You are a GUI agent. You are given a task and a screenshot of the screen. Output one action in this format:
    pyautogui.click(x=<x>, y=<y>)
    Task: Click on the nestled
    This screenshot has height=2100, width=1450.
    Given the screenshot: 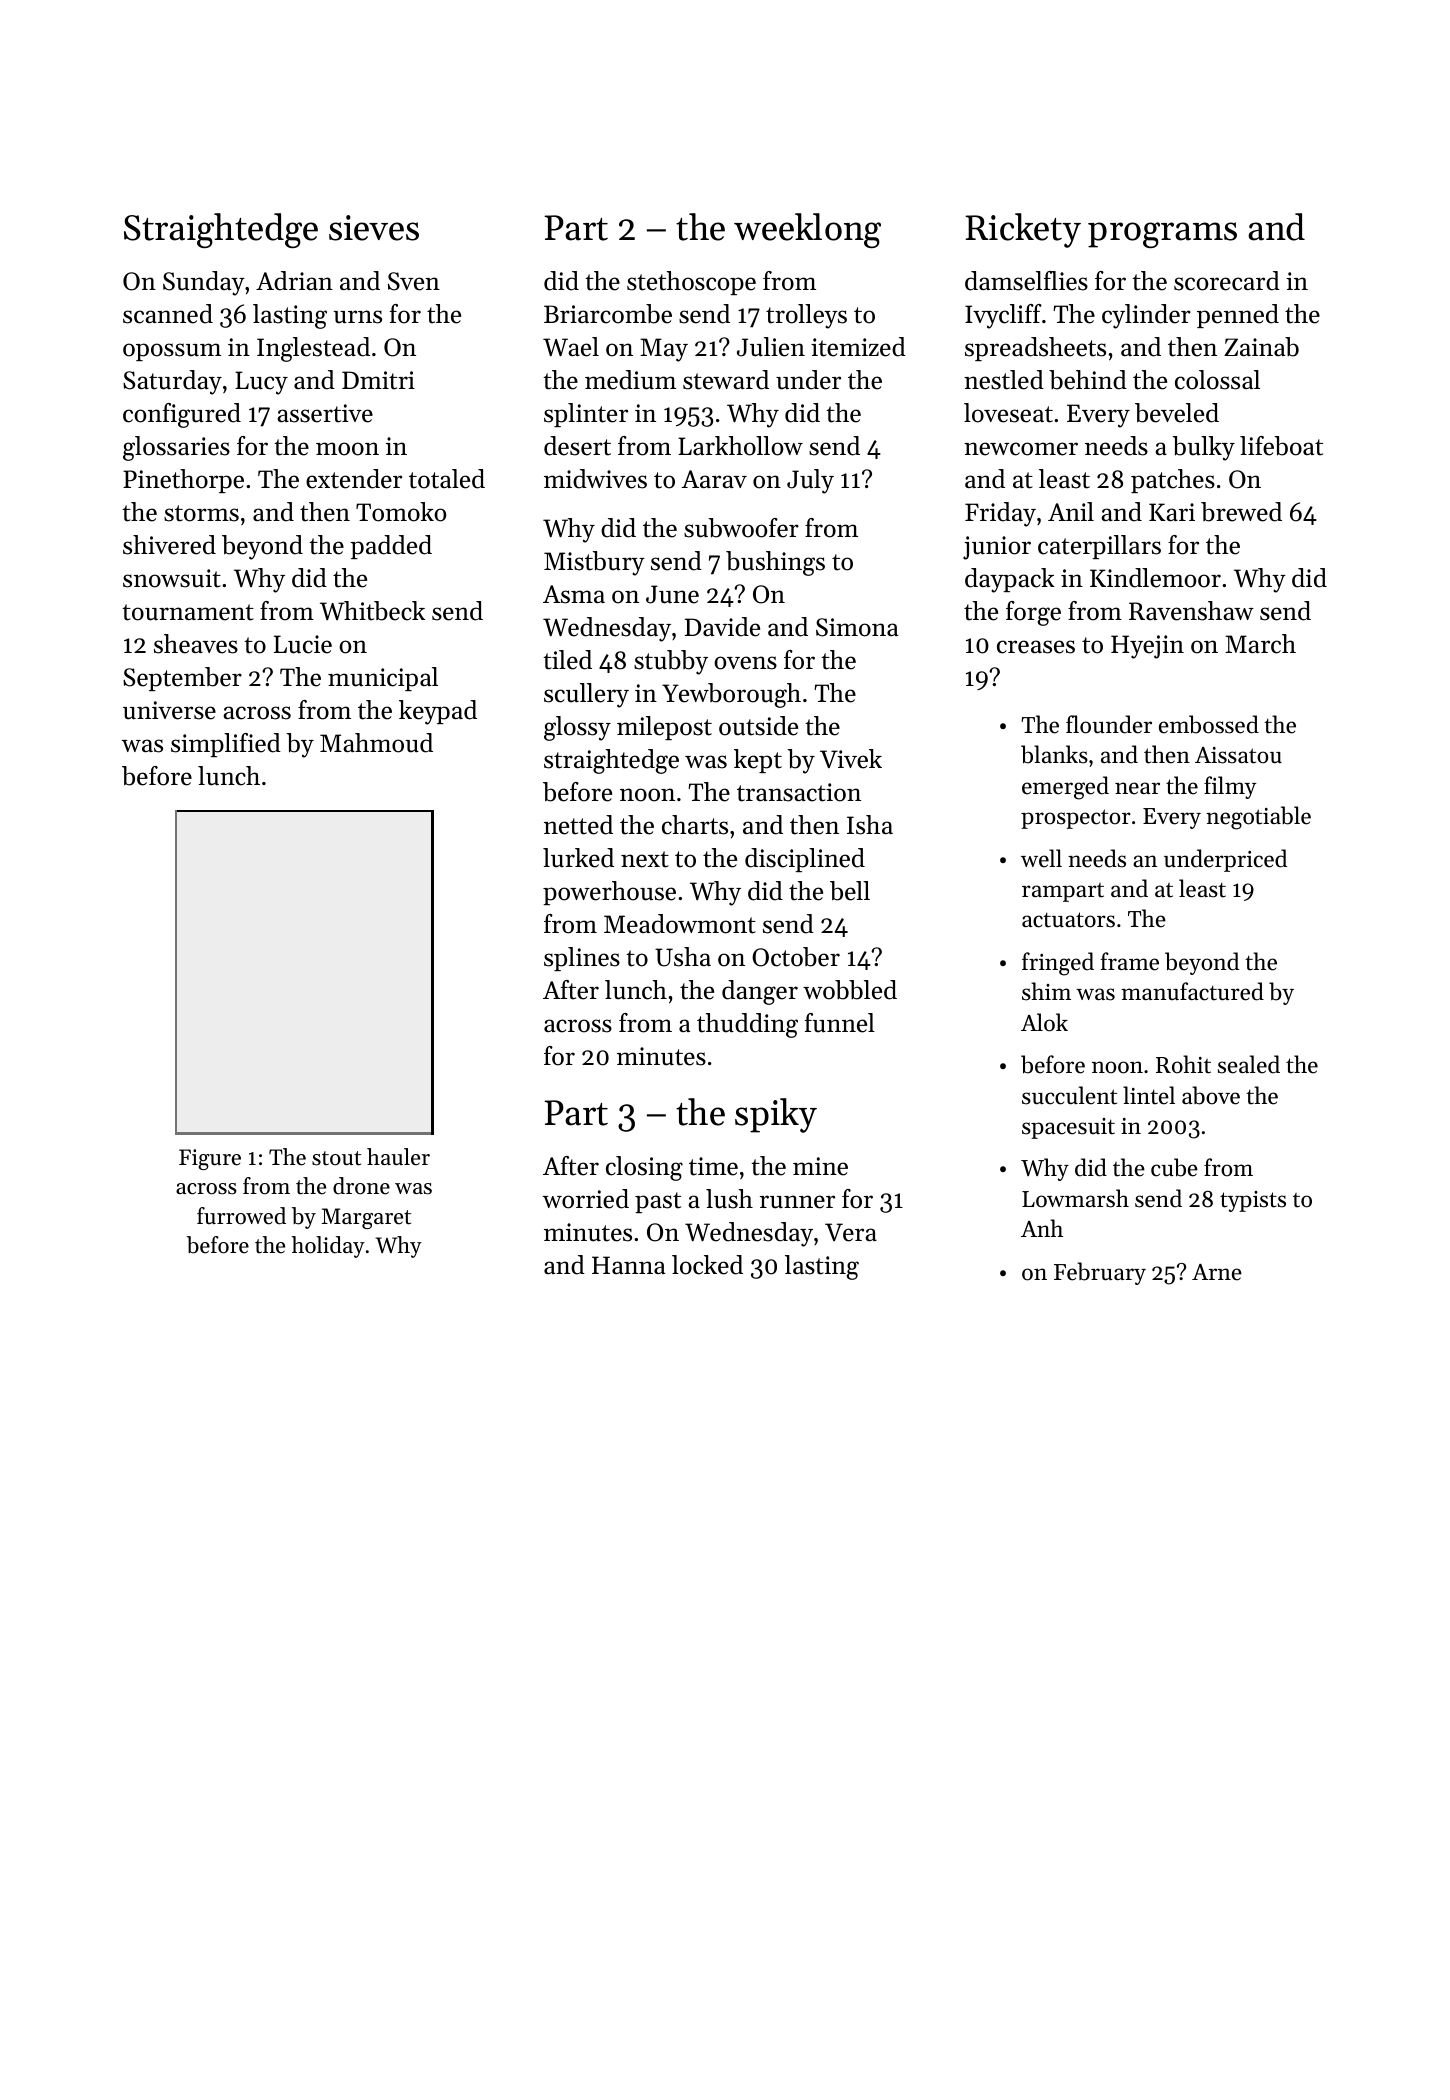 What is the action you would take?
    pyautogui.click(x=1004, y=380)
